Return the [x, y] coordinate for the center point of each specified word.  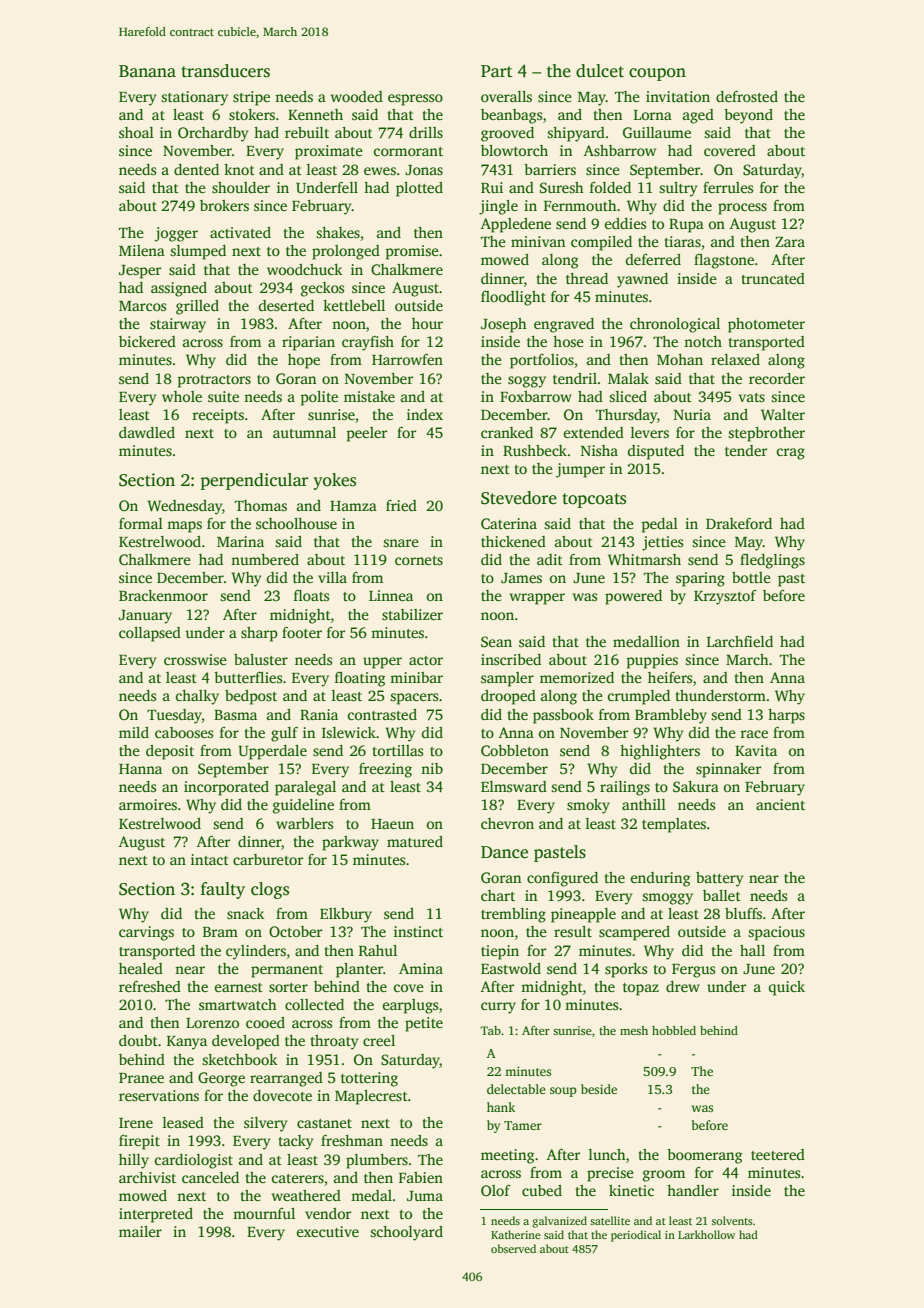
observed [513, 1248]
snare [401, 543]
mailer [140, 1231]
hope [304, 361]
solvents [732, 1220]
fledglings [772, 561]
